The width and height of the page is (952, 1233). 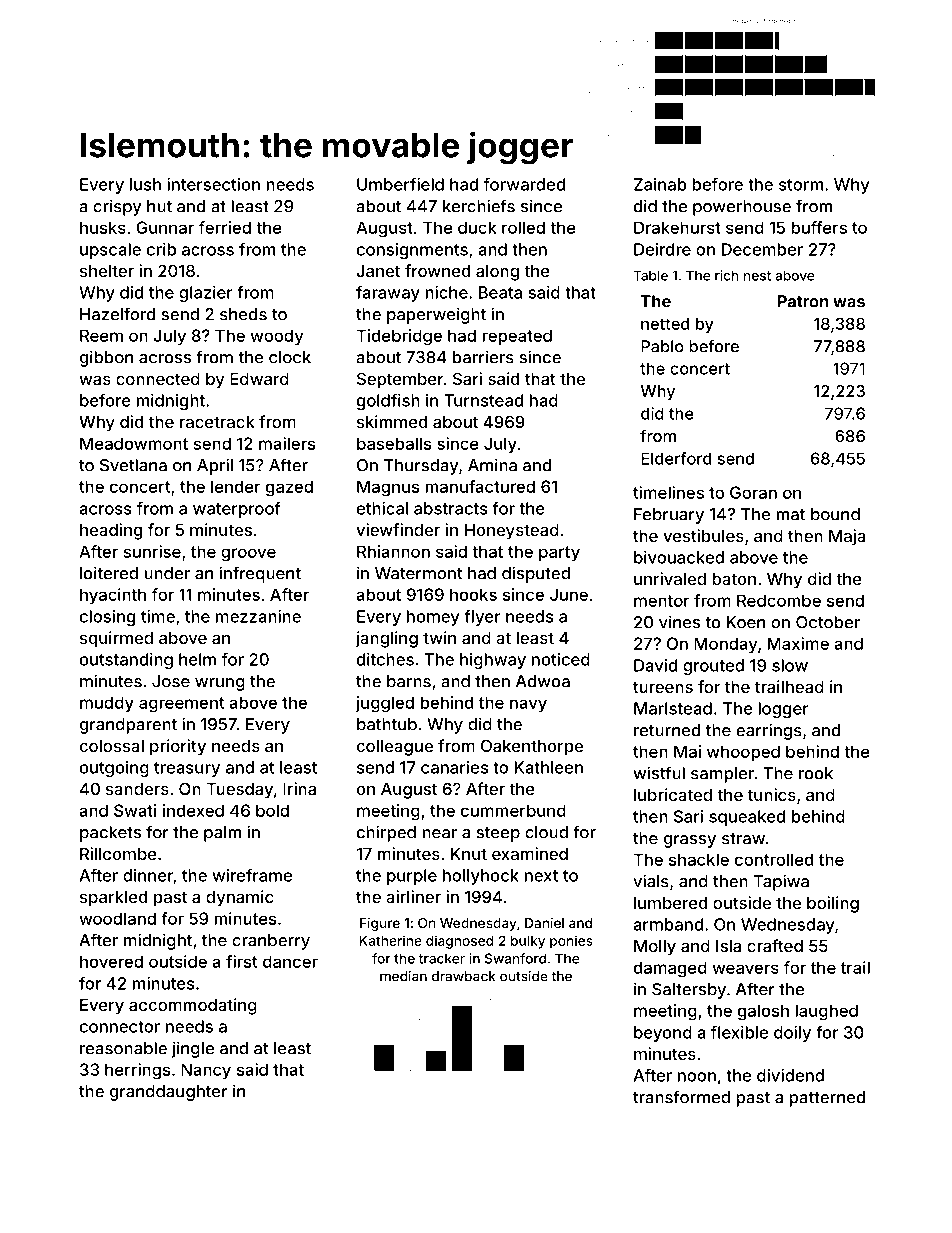 What do you see at coordinates (763, 1012) in the page?
I see `galosh` at bounding box center [763, 1012].
